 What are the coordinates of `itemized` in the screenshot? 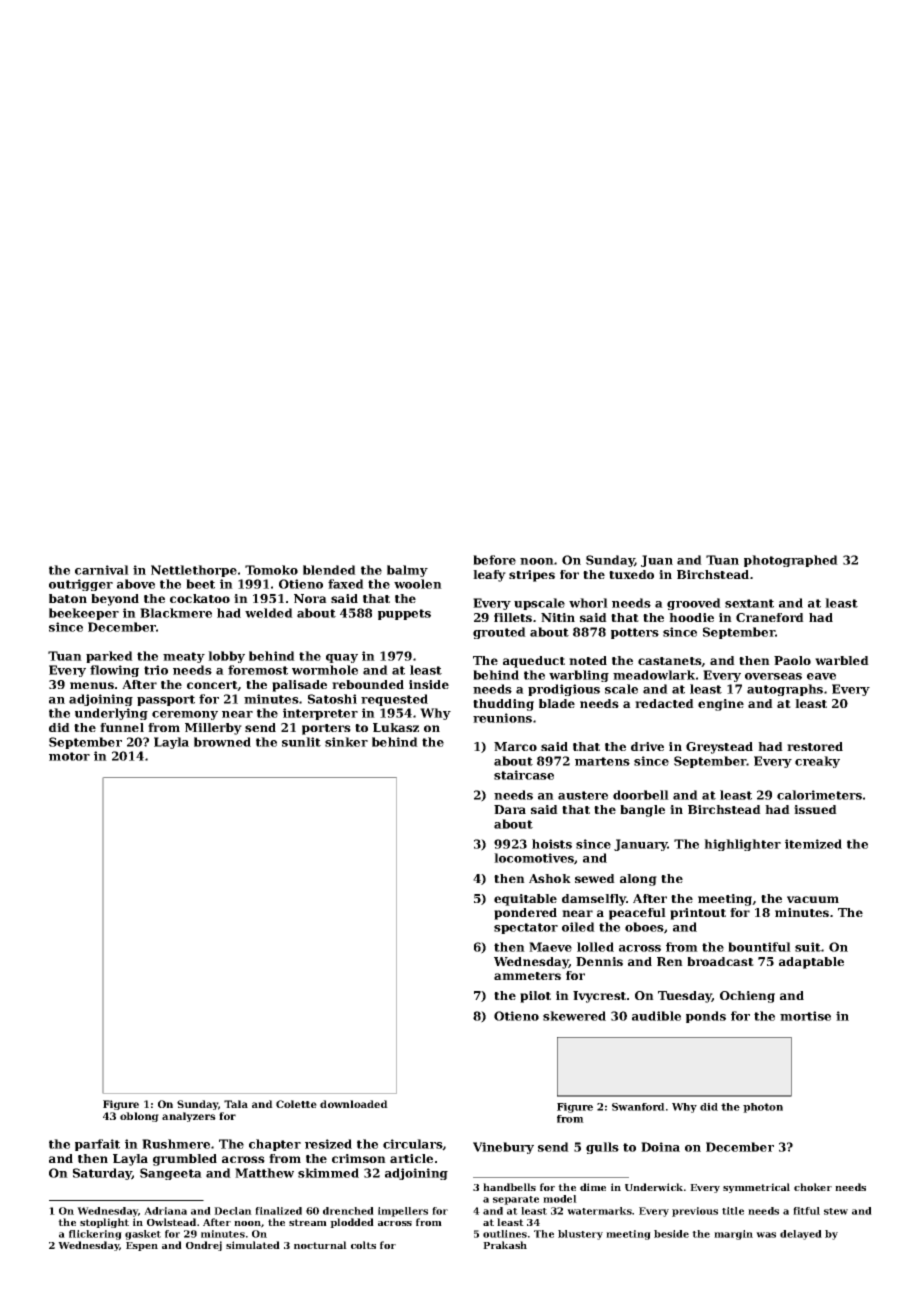 It's located at (813, 844).
